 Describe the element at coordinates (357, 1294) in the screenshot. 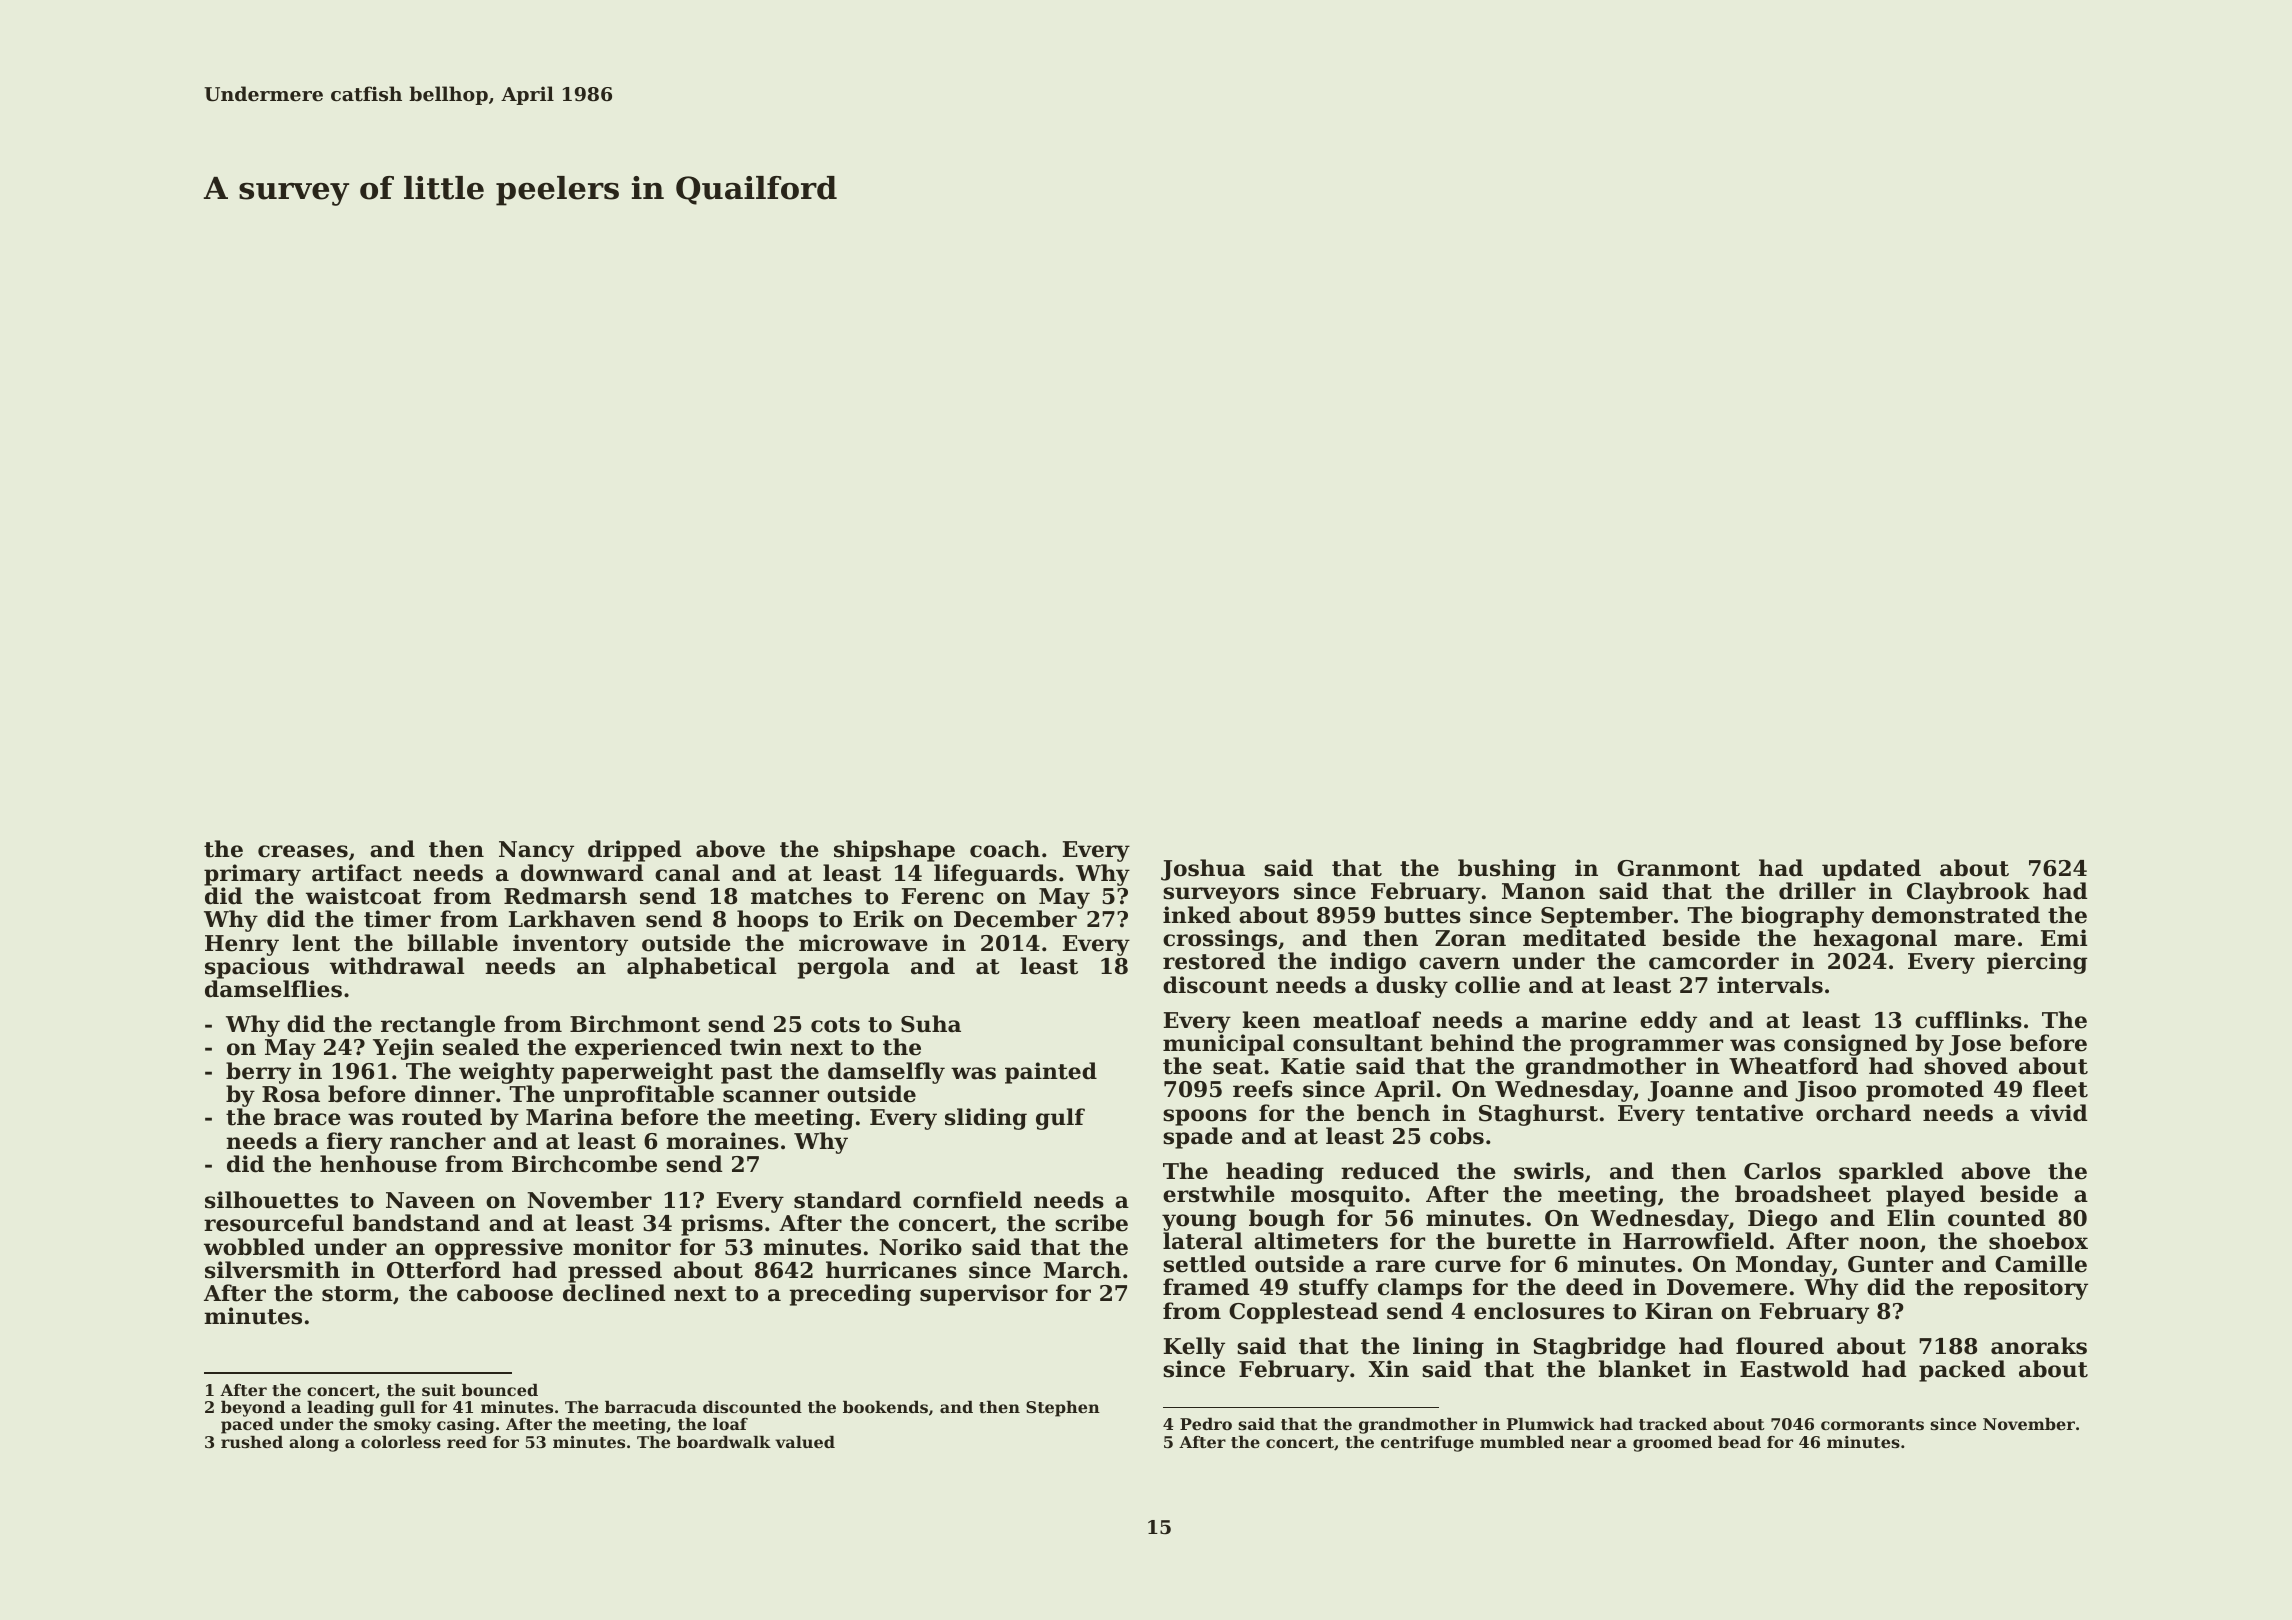

I see `storm` at that location.
